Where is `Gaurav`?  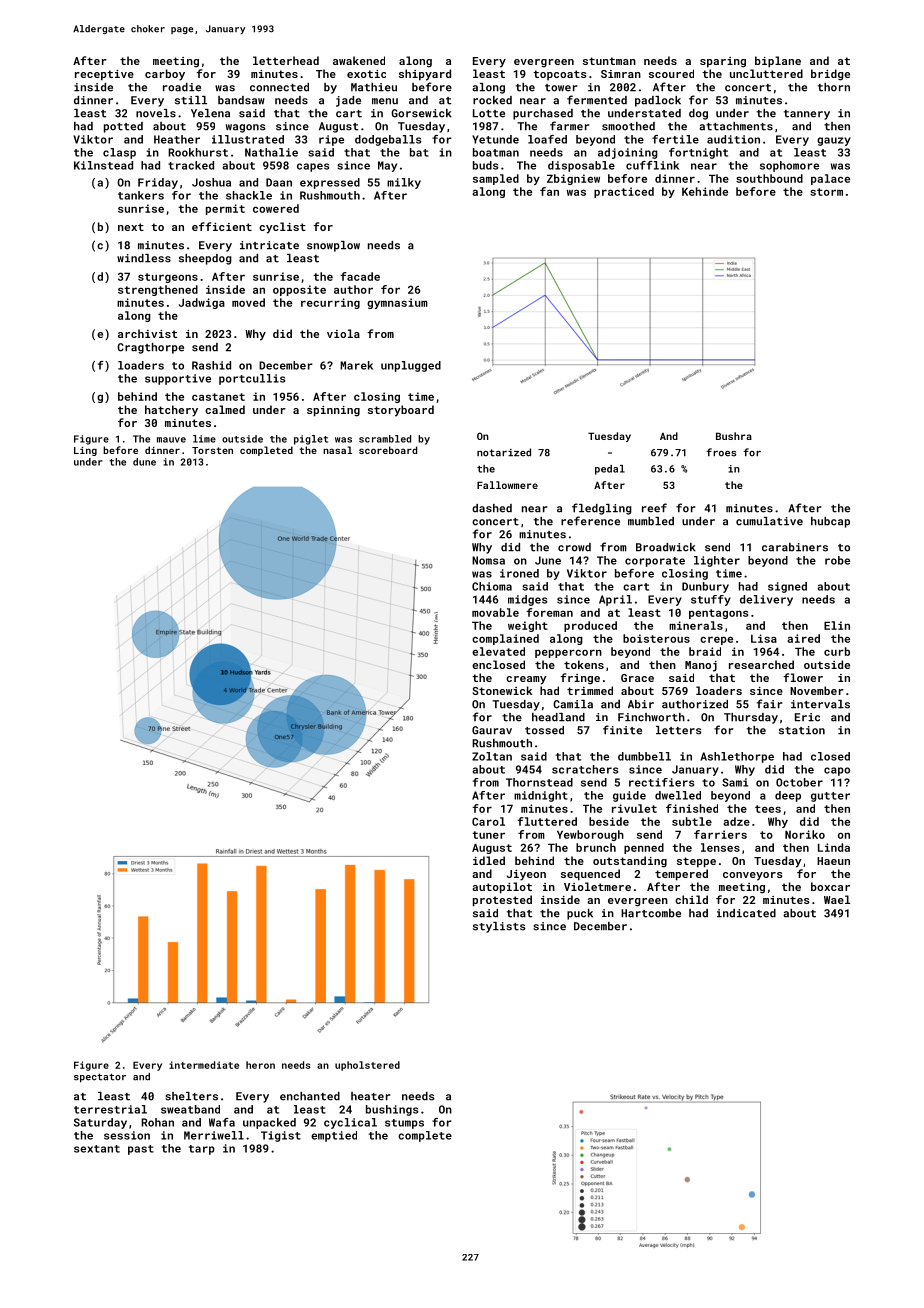 Gaurav is located at coordinates (492, 730).
